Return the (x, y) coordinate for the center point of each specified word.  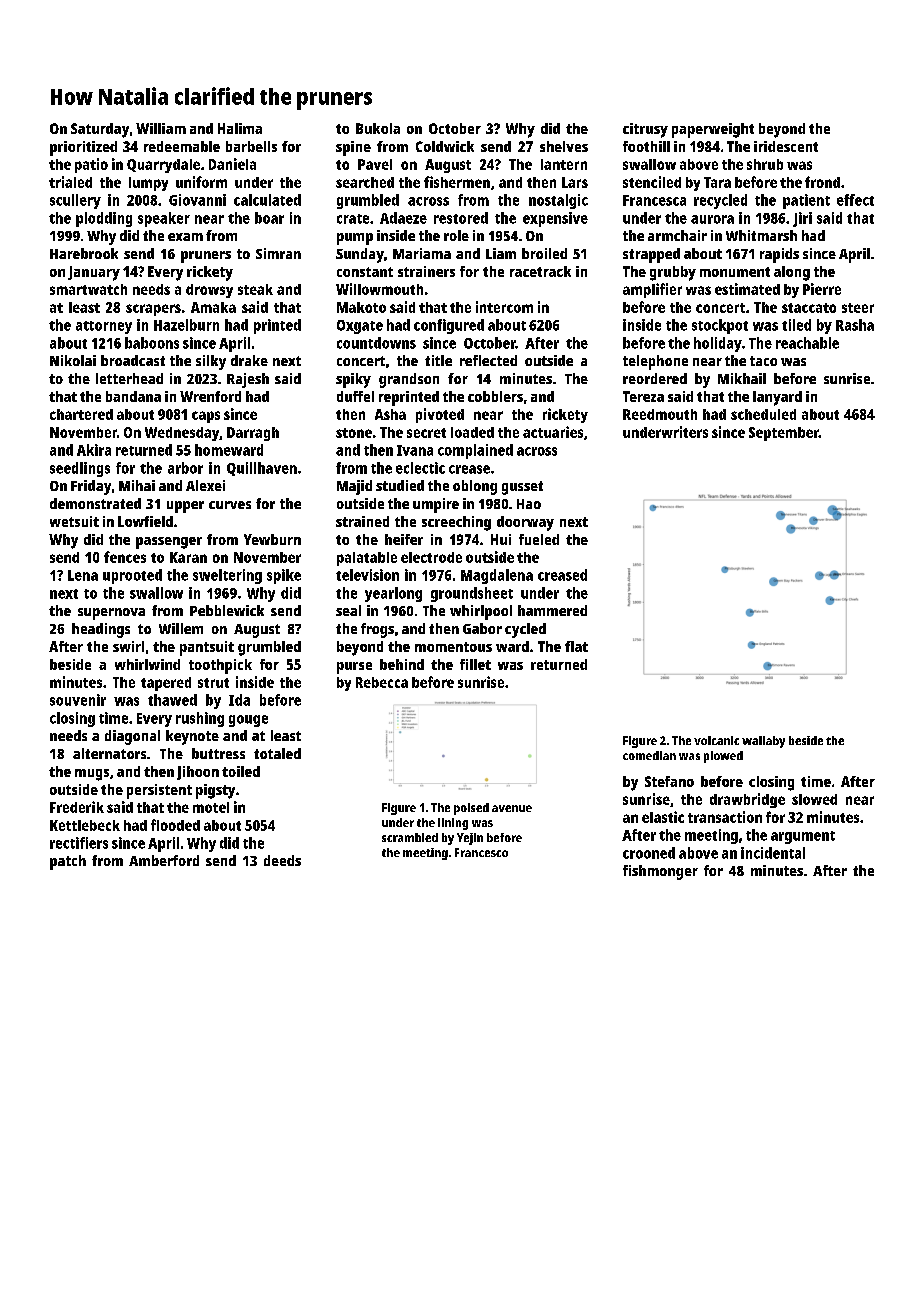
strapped (651, 255)
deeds (282, 860)
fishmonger (660, 872)
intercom (504, 307)
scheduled (763, 414)
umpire (436, 505)
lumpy (148, 184)
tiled (796, 325)
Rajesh (248, 380)
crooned (649, 853)
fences (125, 557)
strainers (426, 271)
